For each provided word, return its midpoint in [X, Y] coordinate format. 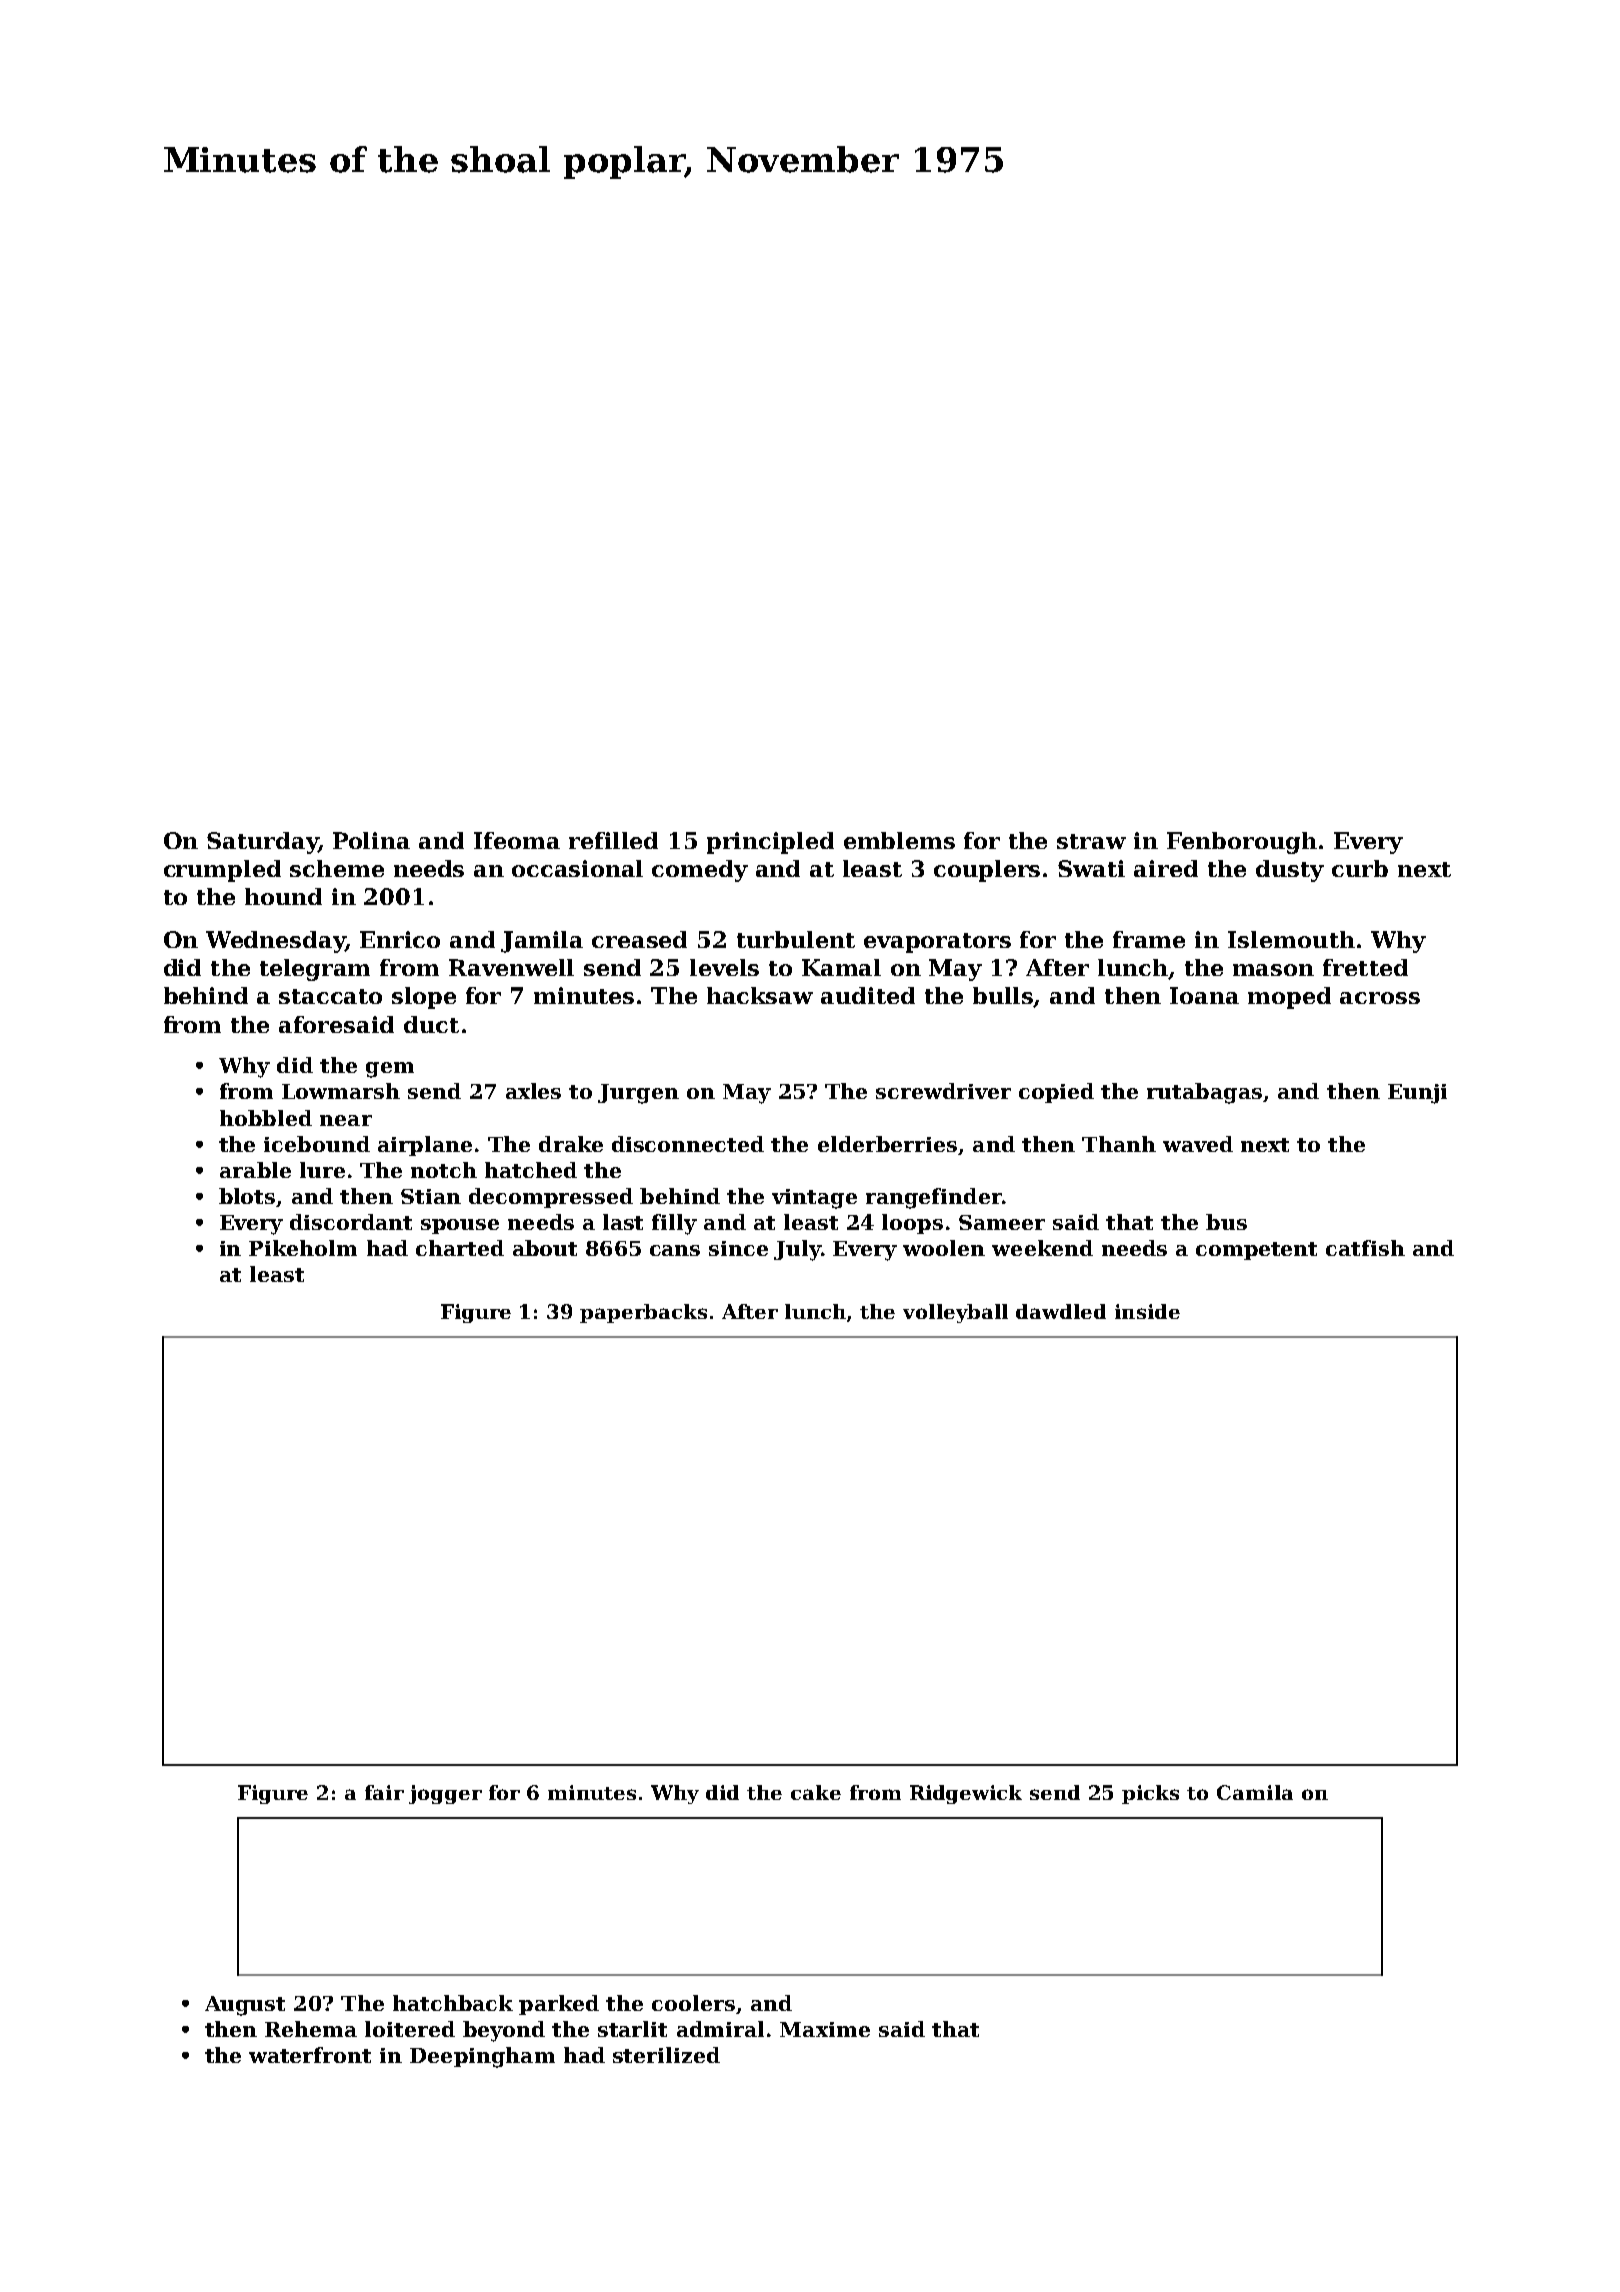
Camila [1255, 1792]
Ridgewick [966, 1794]
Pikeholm [303, 1248]
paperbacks [643, 1313]
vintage [814, 1199]
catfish [1365, 1248]
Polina [371, 840]
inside [1147, 1311]
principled [770, 843]
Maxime [825, 2029]
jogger [445, 1794]
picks [1150, 1794]
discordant [351, 1222]
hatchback [453, 2003]
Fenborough [1242, 843]
